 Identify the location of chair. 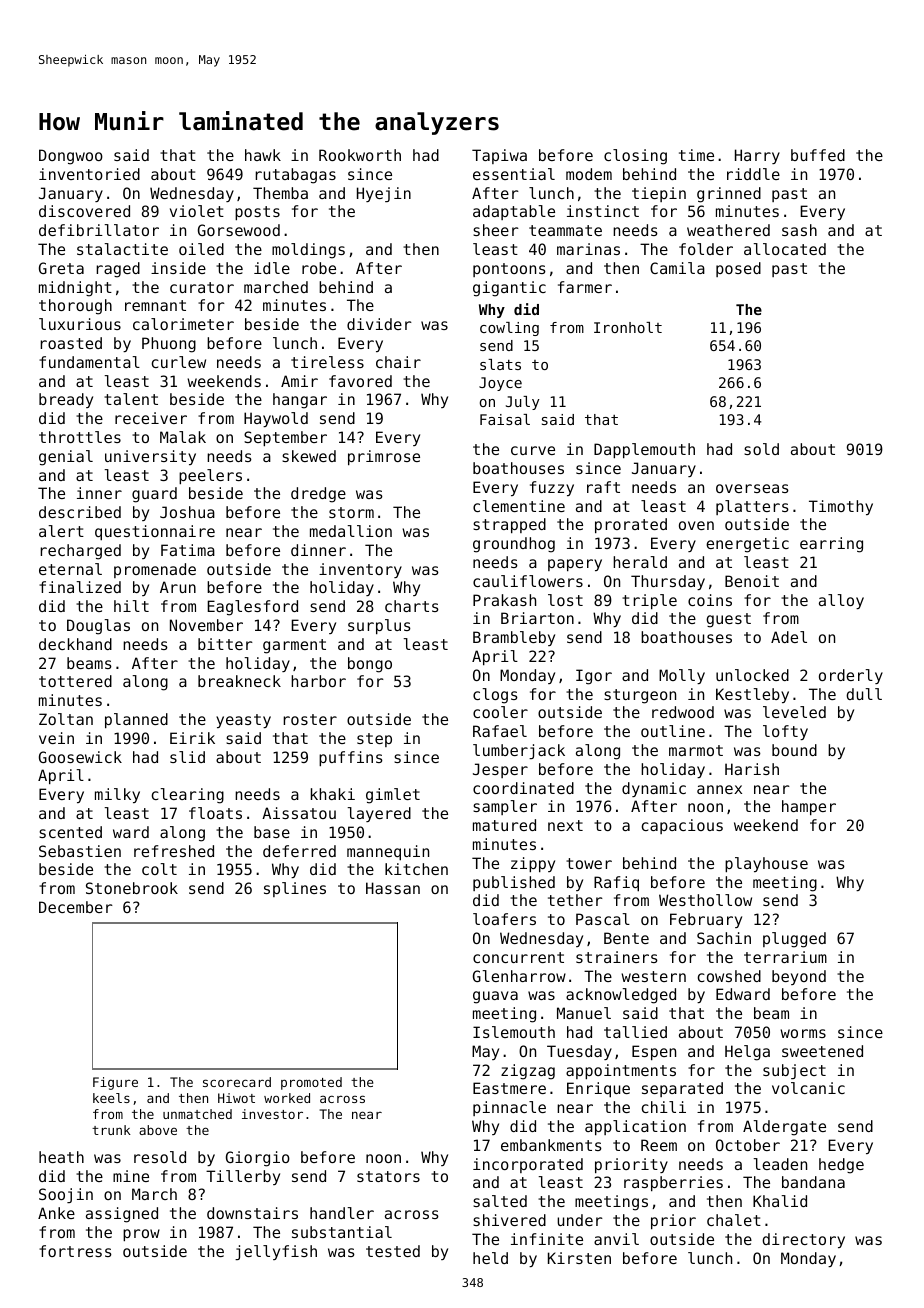
(398, 362).
